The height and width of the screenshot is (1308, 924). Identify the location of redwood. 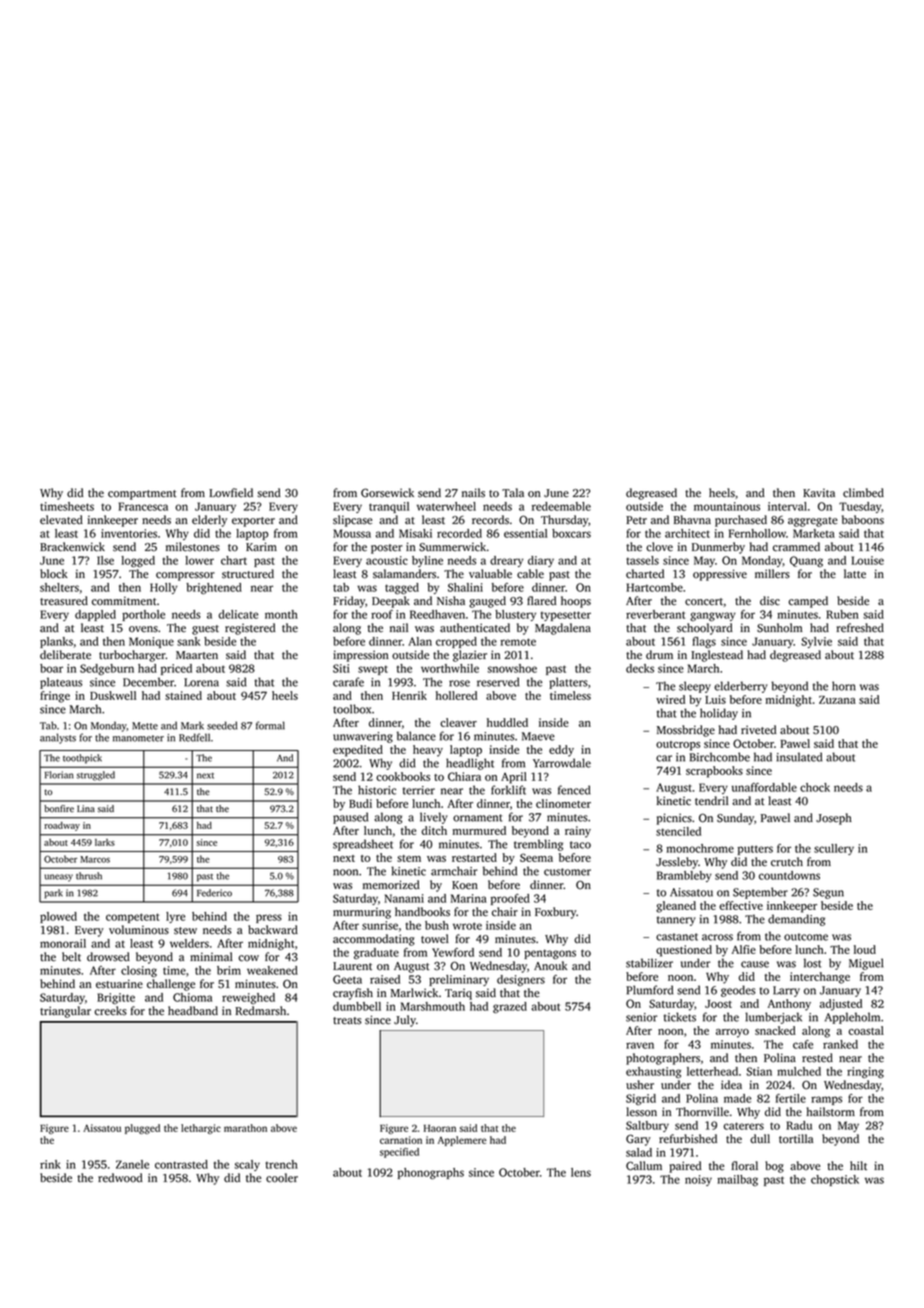
(120, 1178).
